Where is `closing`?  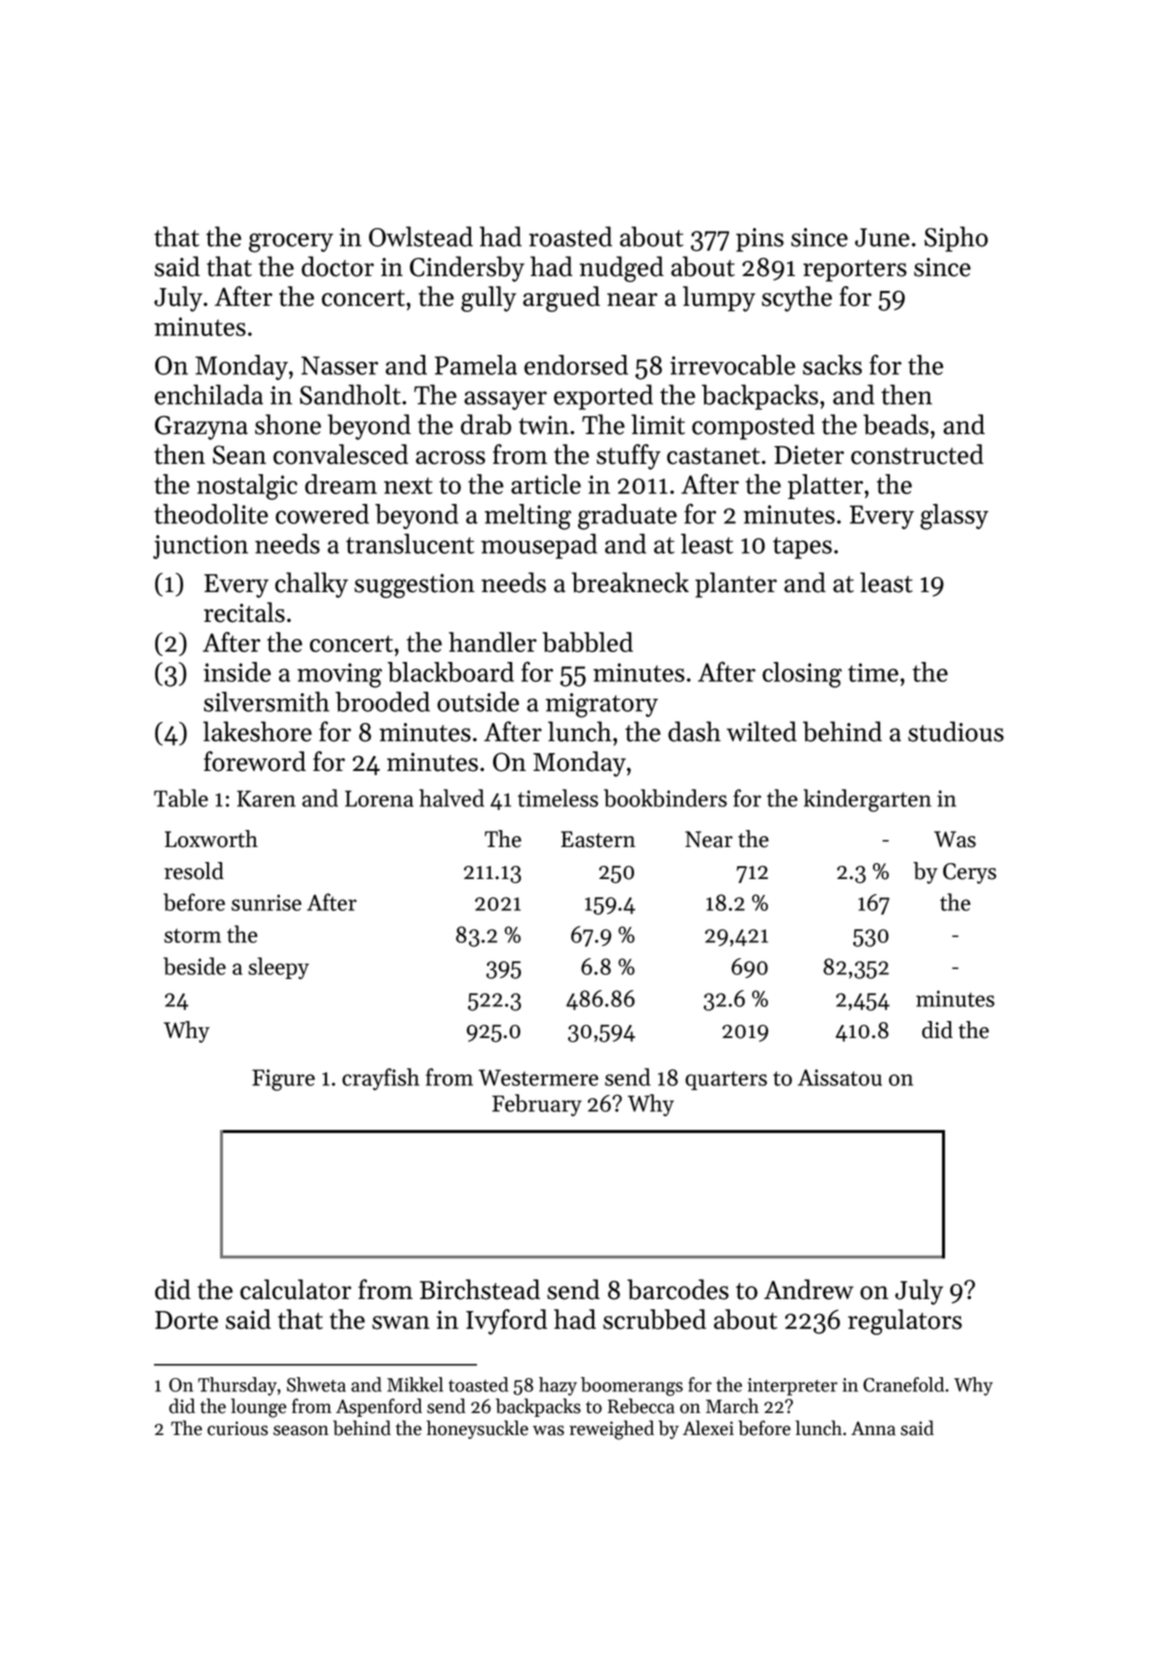
closing is located at coordinates (802, 675).
